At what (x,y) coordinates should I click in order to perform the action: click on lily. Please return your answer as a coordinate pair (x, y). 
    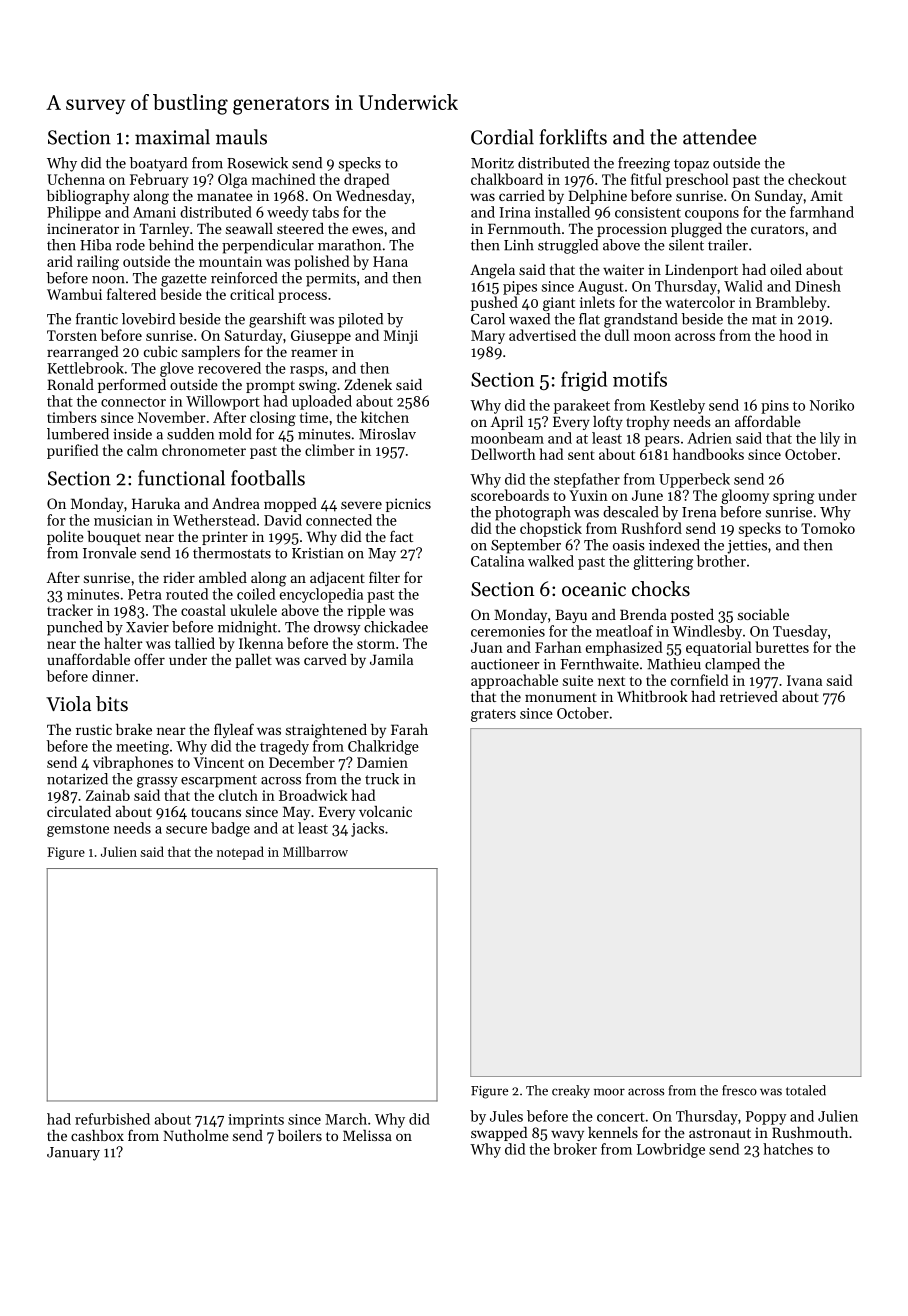
    Looking at the image, I should click on (830, 439).
